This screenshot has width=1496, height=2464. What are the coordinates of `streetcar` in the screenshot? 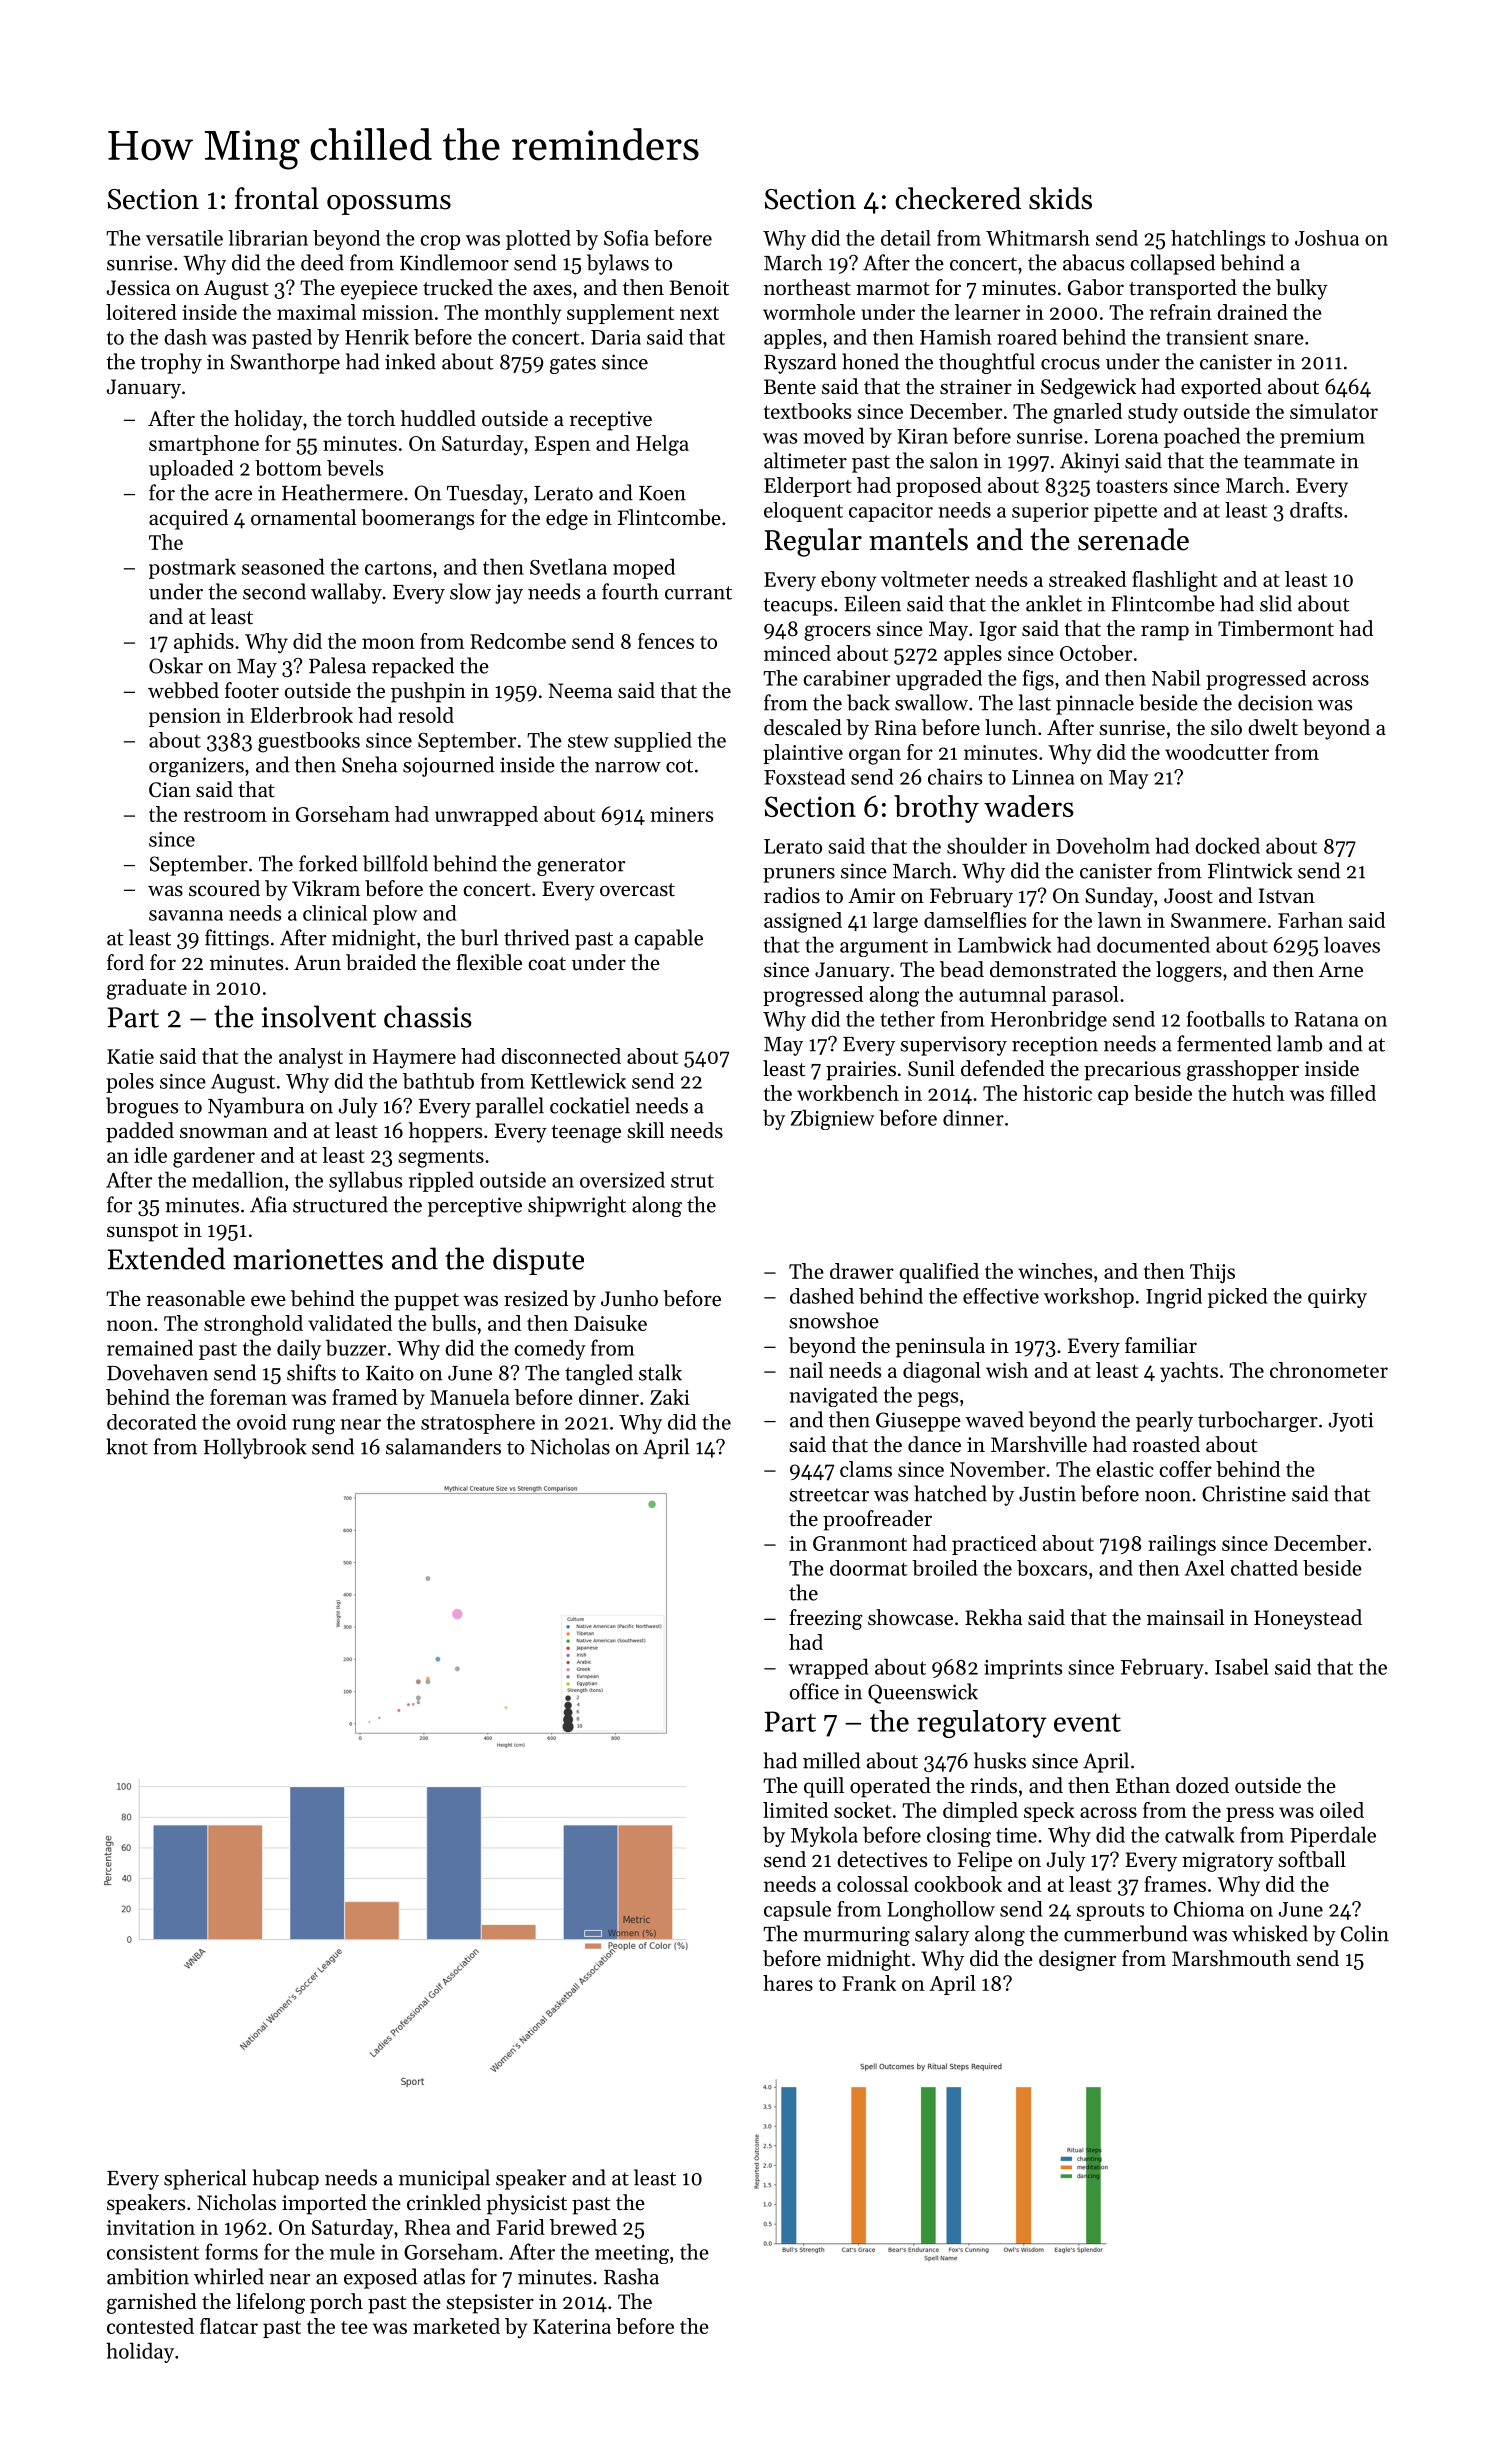 It's located at (829, 1495).
